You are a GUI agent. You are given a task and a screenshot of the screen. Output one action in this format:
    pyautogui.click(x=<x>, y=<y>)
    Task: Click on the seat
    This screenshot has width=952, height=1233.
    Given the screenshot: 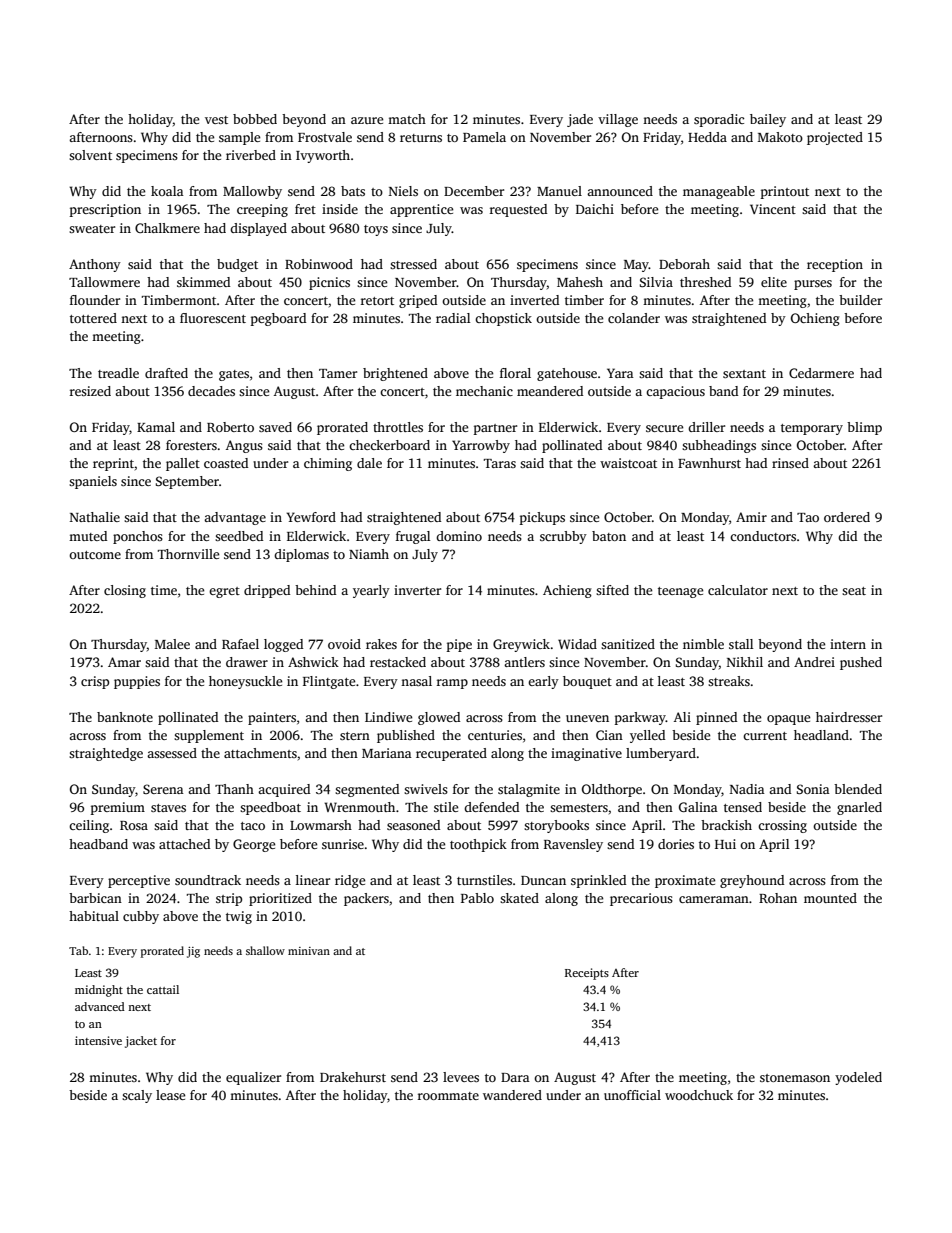 What is the action you would take?
    pyautogui.click(x=854, y=591)
